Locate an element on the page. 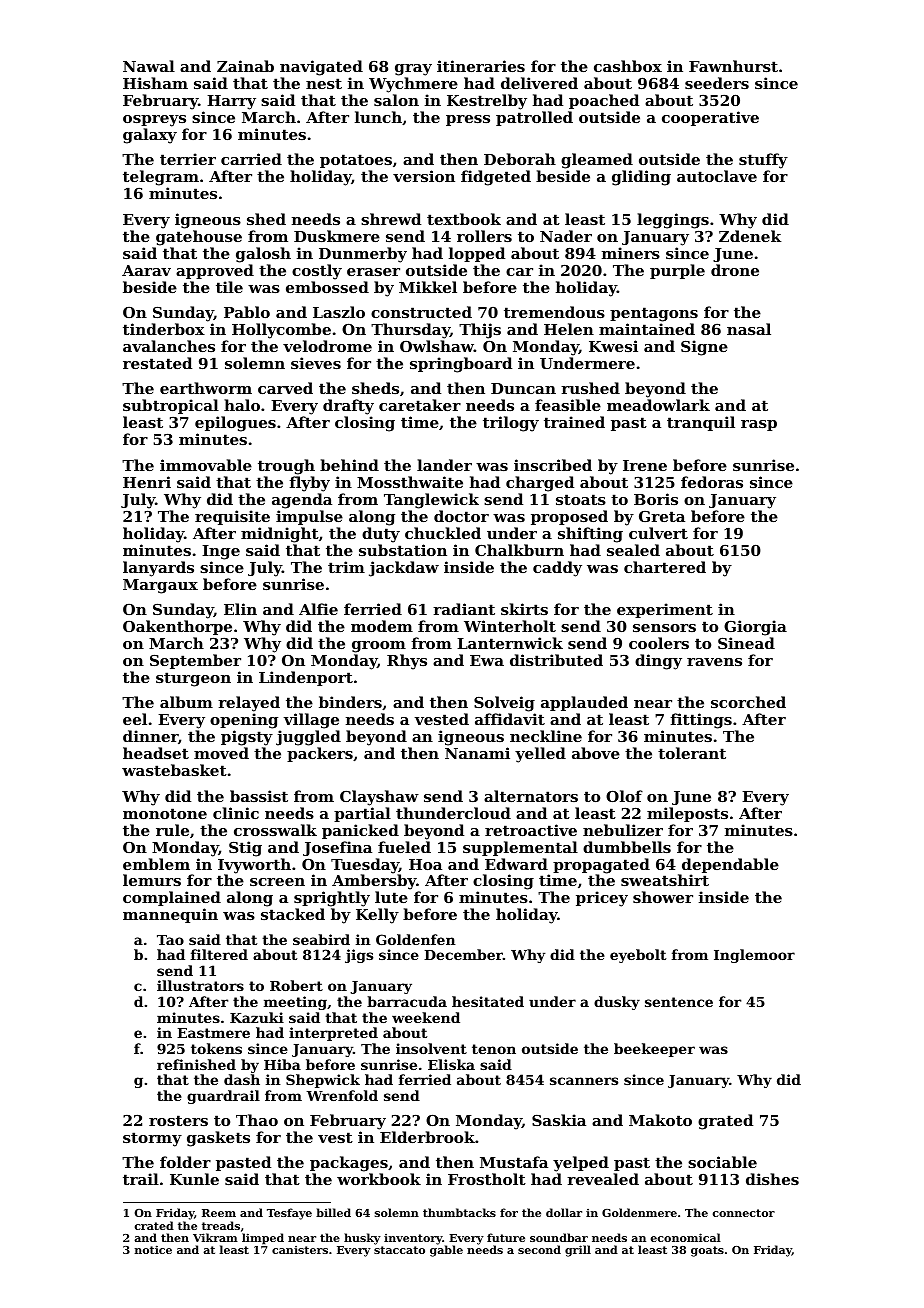  Hoa is located at coordinates (425, 864).
